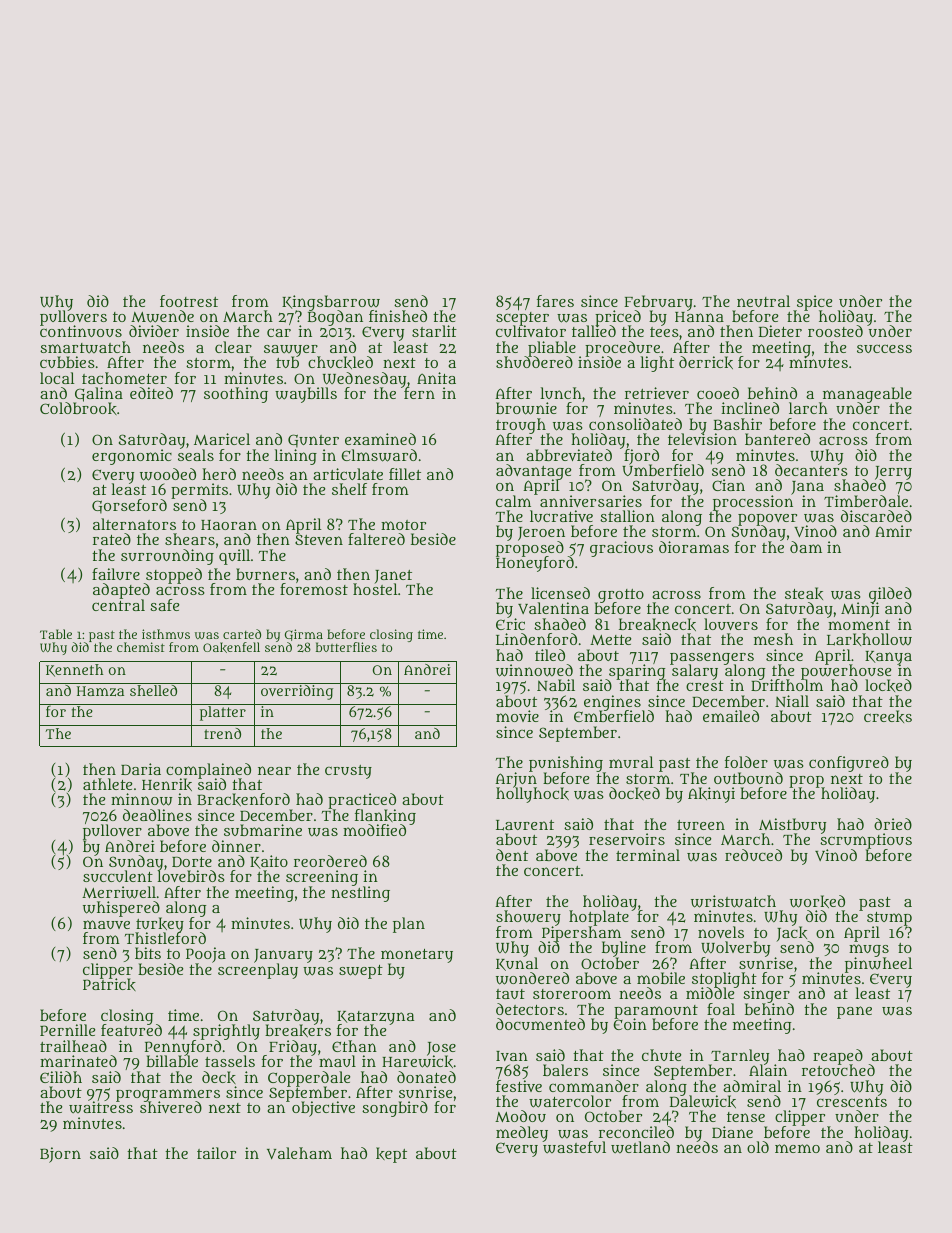 This page has width=952, height=1233. What do you see at coordinates (348, 772) in the page?
I see `crusty` at bounding box center [348, 772].
